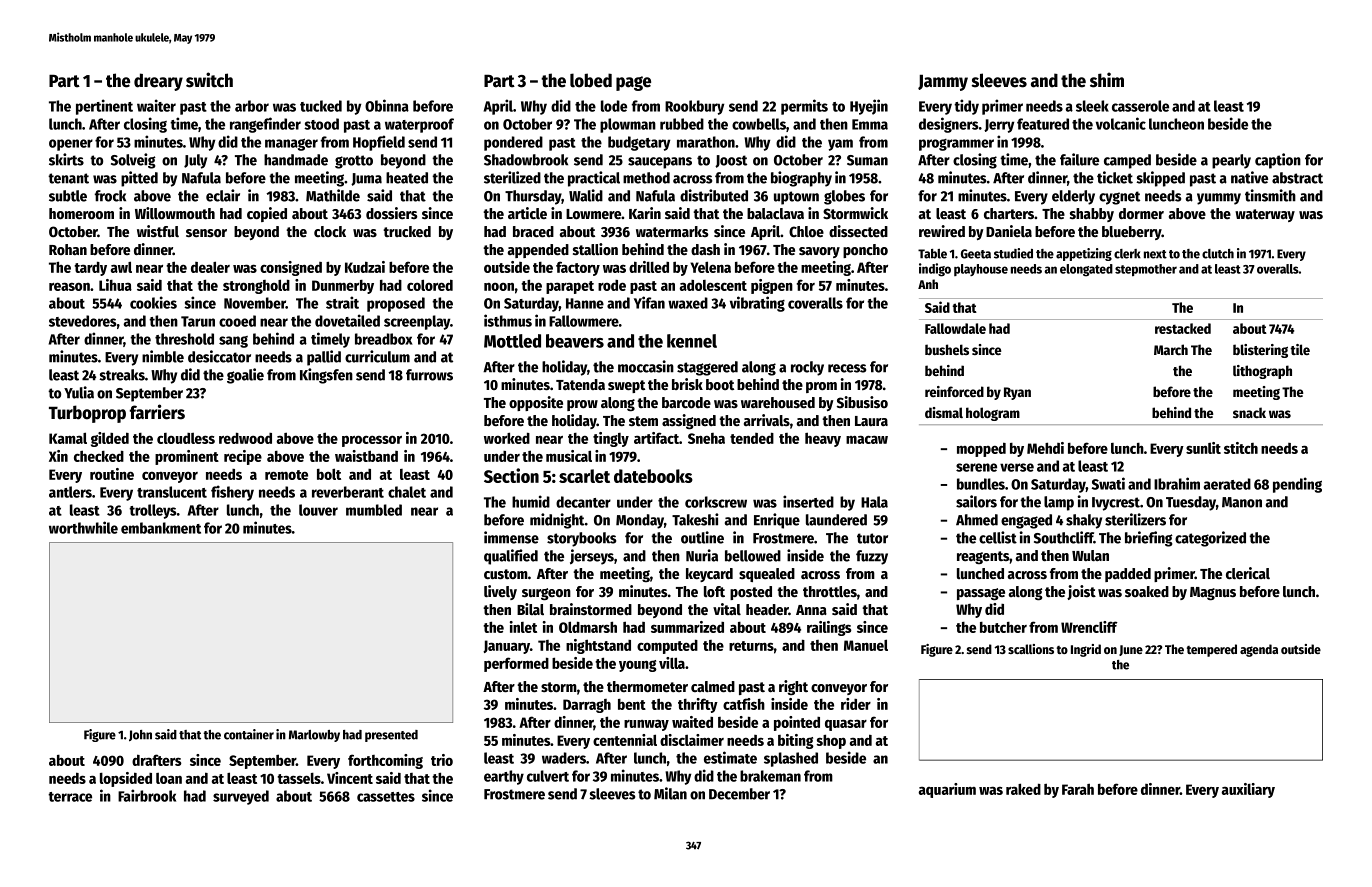 This page has height=887, width=1372. Describe the element at coordinates (133, 161) in the page. I see `Solveig` at that location.
